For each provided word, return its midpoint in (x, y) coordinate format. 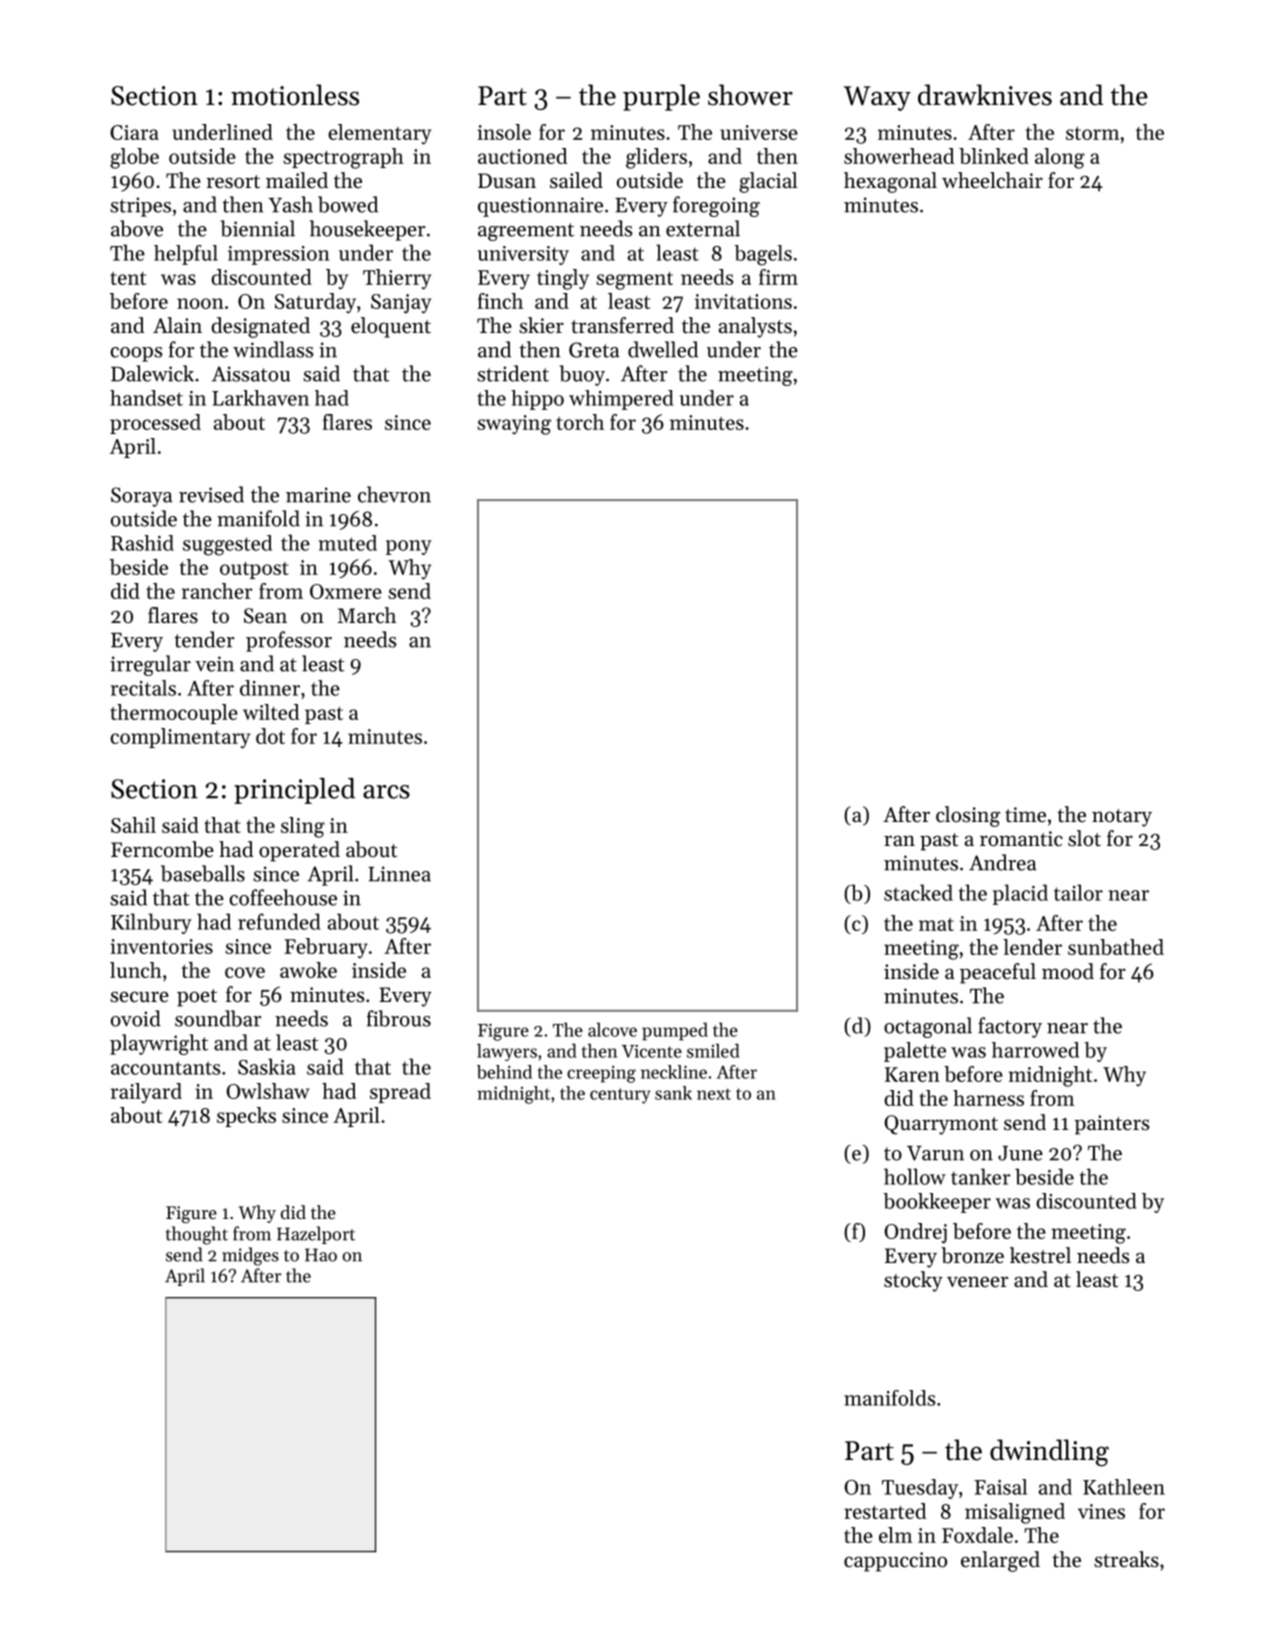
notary (1122, 818)
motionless (295, 95)
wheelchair (992, 180)
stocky (913, 1281)
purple (661, 97)
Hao (321, 1255)
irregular (150, 665)
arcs (386, 792)
